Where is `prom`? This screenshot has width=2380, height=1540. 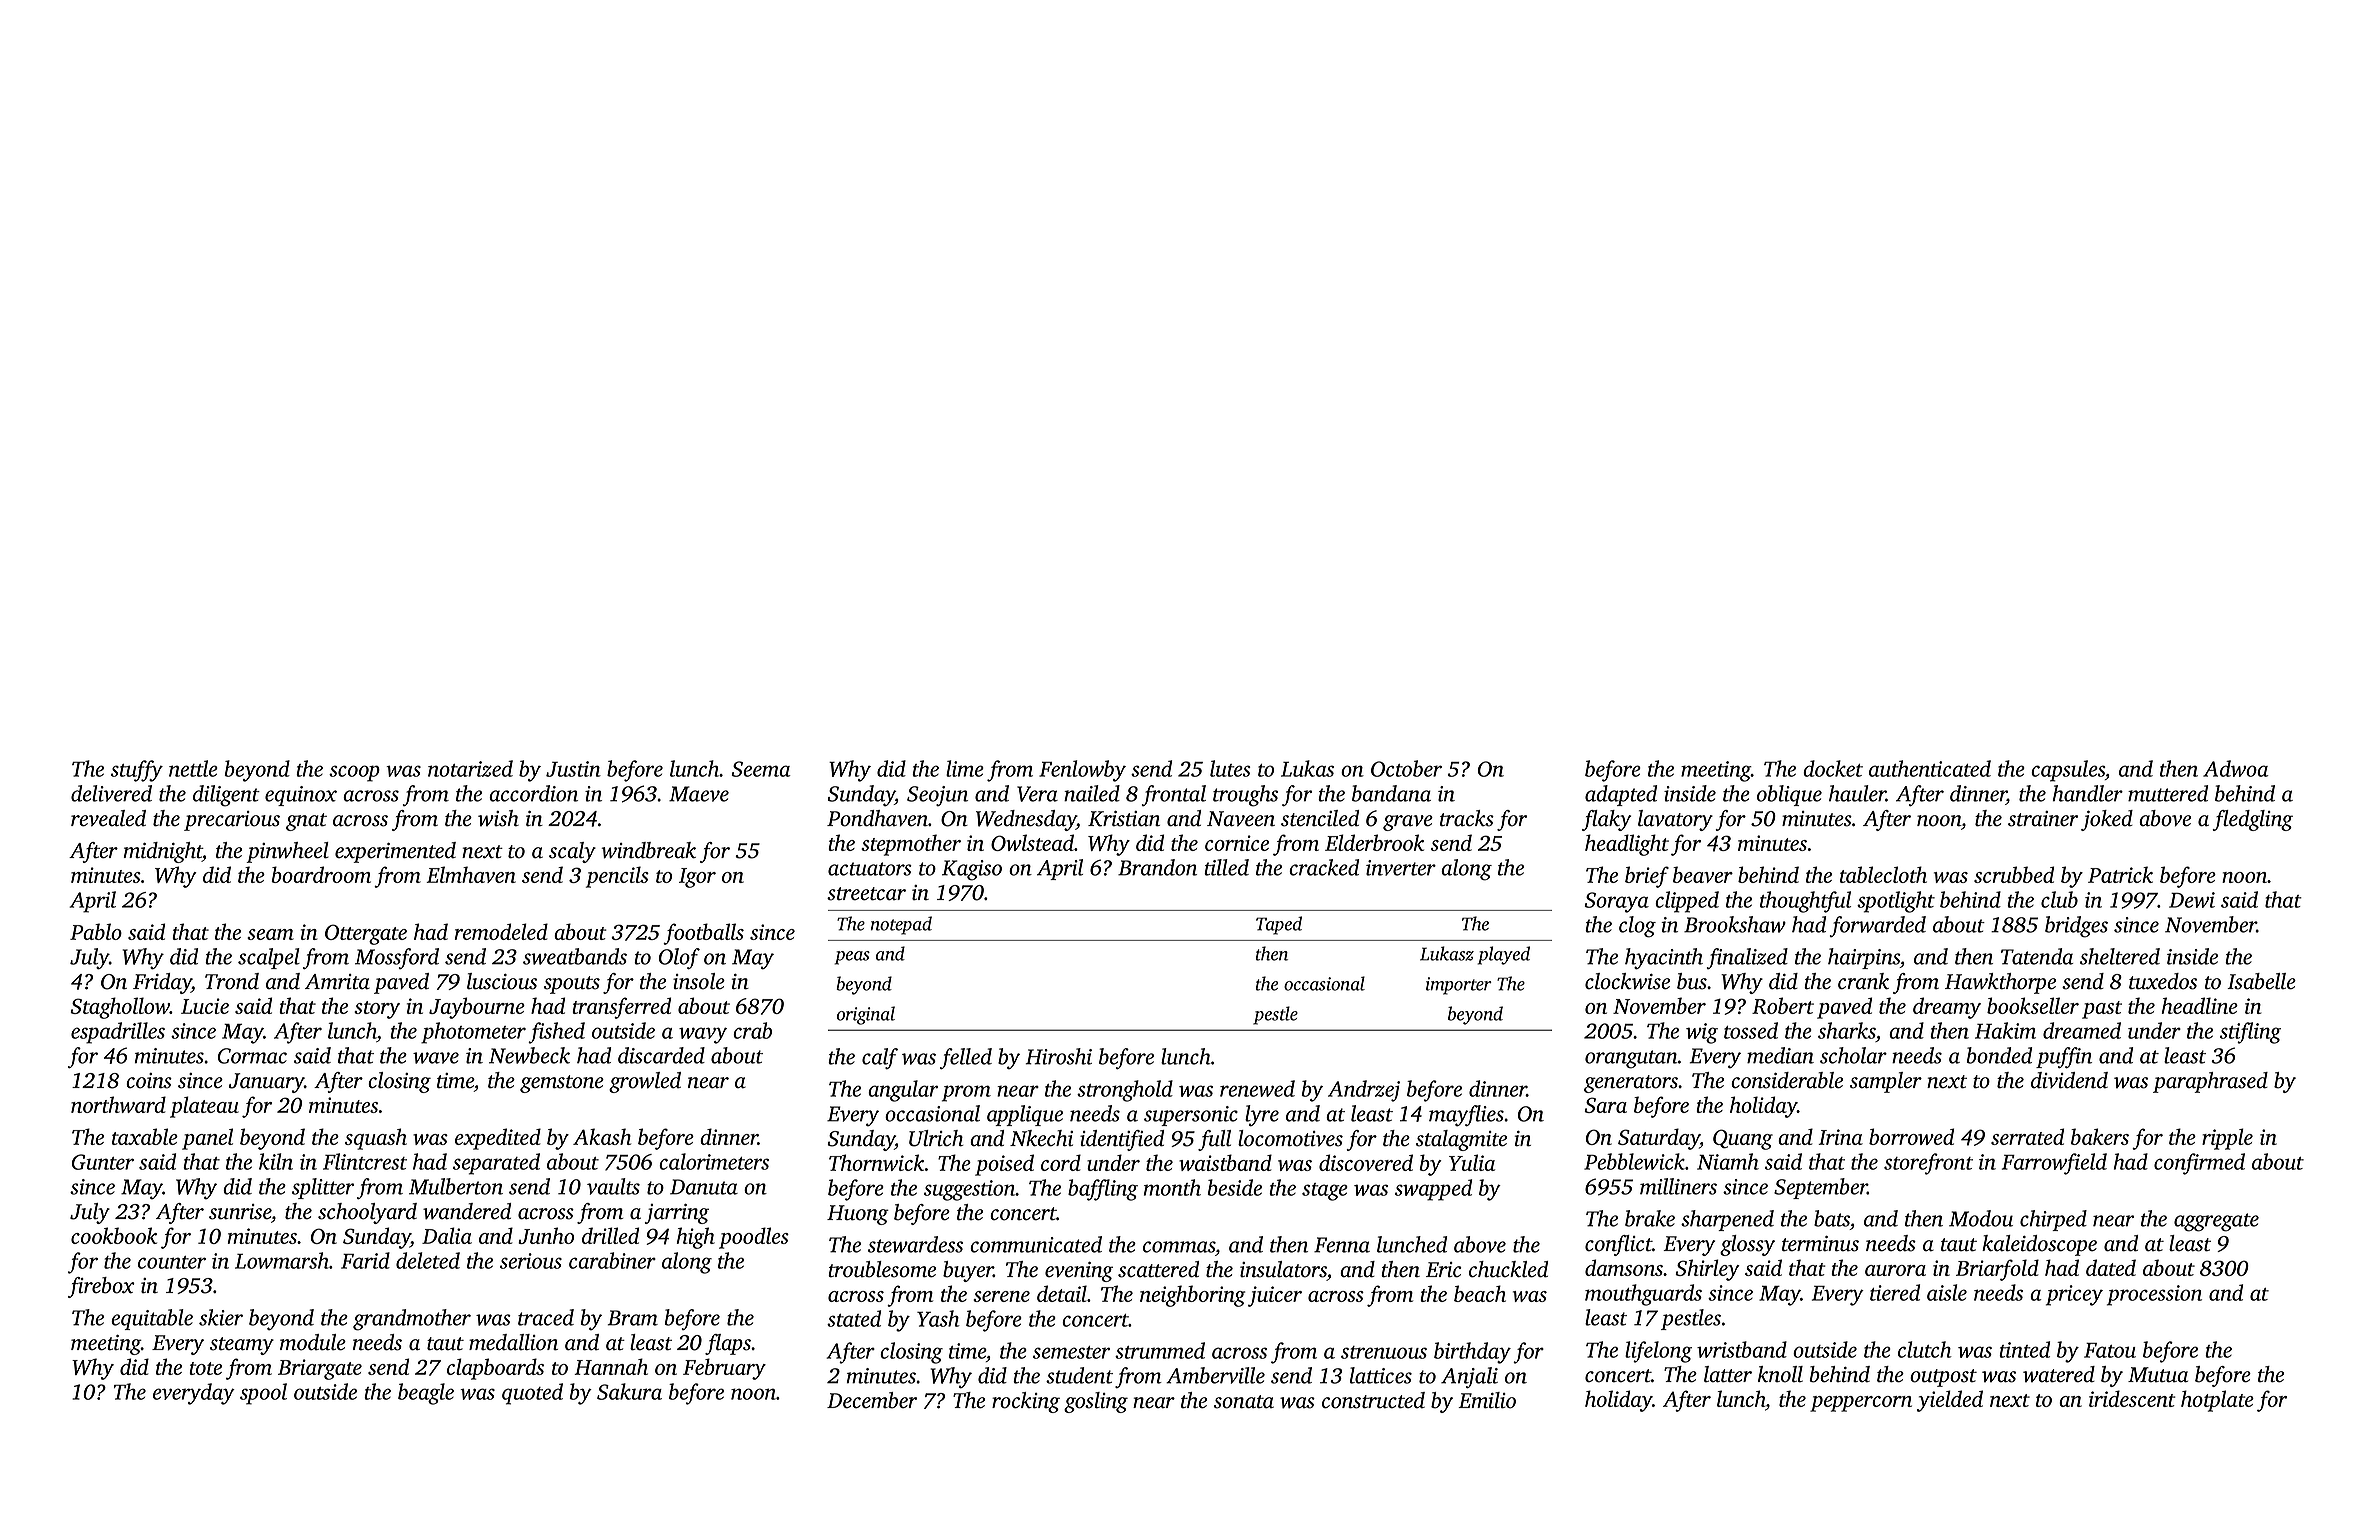
prom is located at coordinates (966, 1093).
